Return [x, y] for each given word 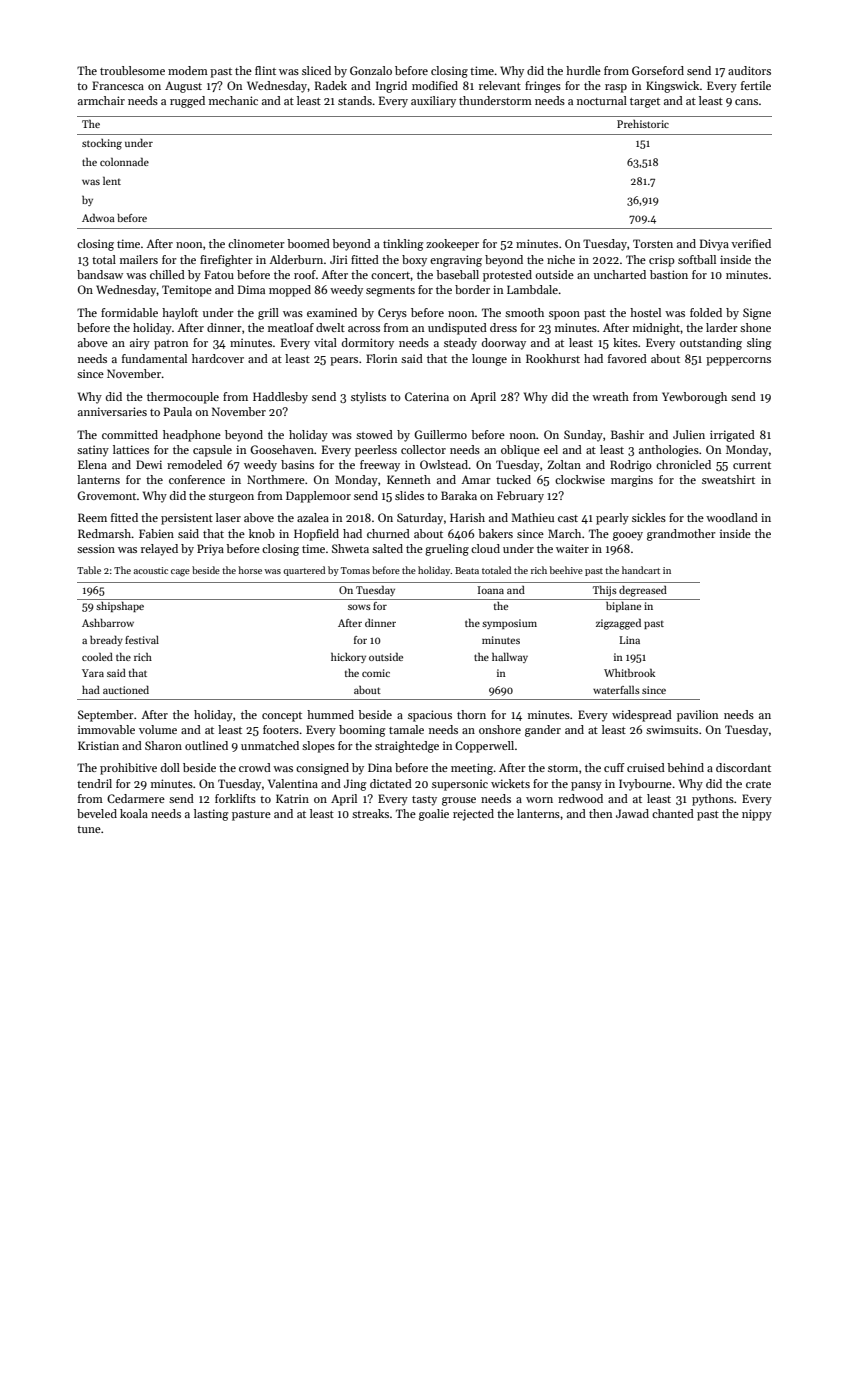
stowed [374, 434]
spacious [430, 716]
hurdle [583, 70]
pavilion [697, 716]
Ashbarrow [108, 623]
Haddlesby [280, 398]
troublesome [132, 70]
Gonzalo [371, 70]
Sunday [583, 436]
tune [89, 829]
